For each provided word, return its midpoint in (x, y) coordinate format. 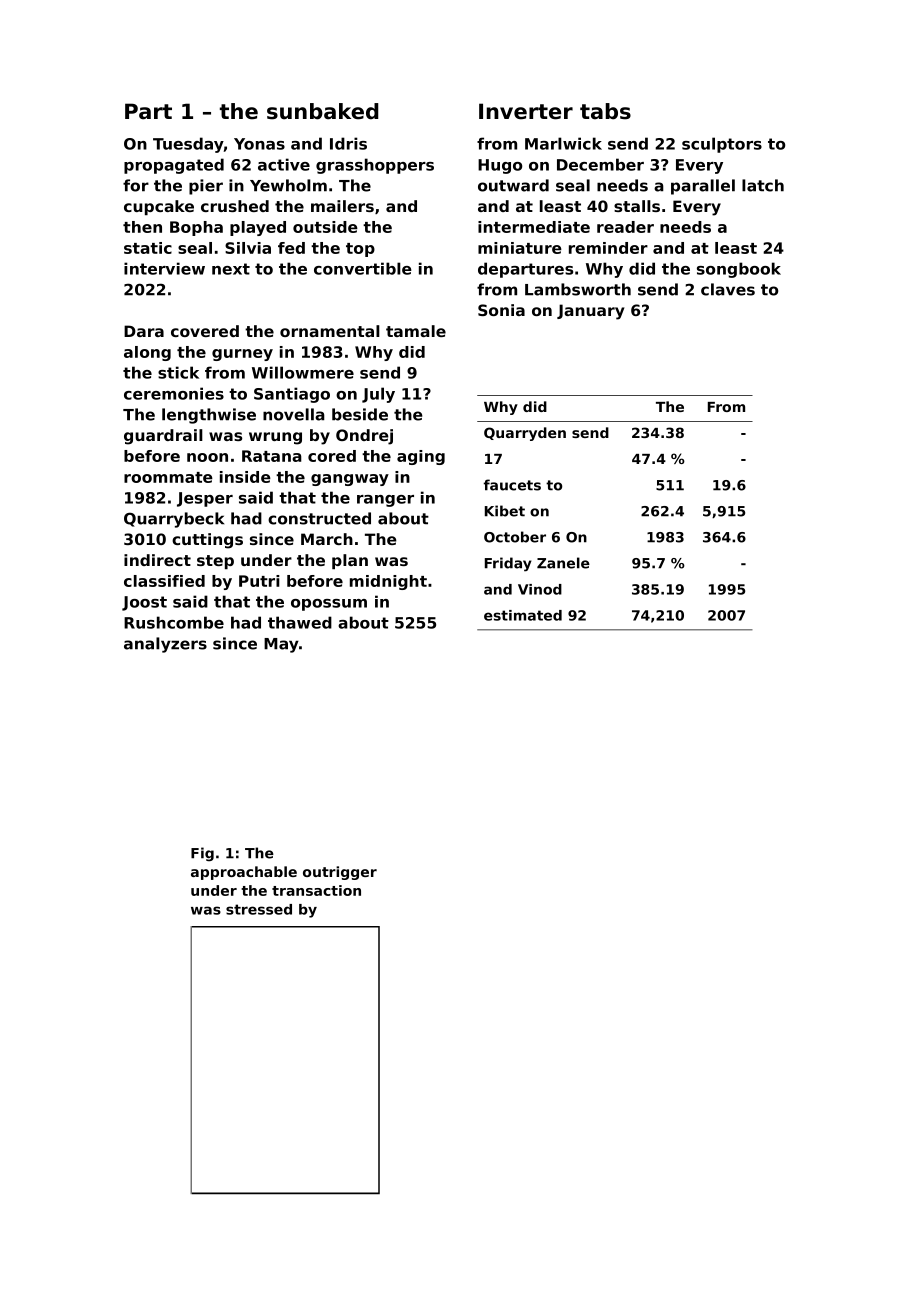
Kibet (505, 511)
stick (178, 372)
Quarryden (525, 434)
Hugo (500, 166)
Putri (259, 581)
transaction (316, 890)
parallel (703, 187)
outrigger (340, 873)
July (378, 395)
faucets (512, 485)
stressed (259, 909)
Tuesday (188, 145)
